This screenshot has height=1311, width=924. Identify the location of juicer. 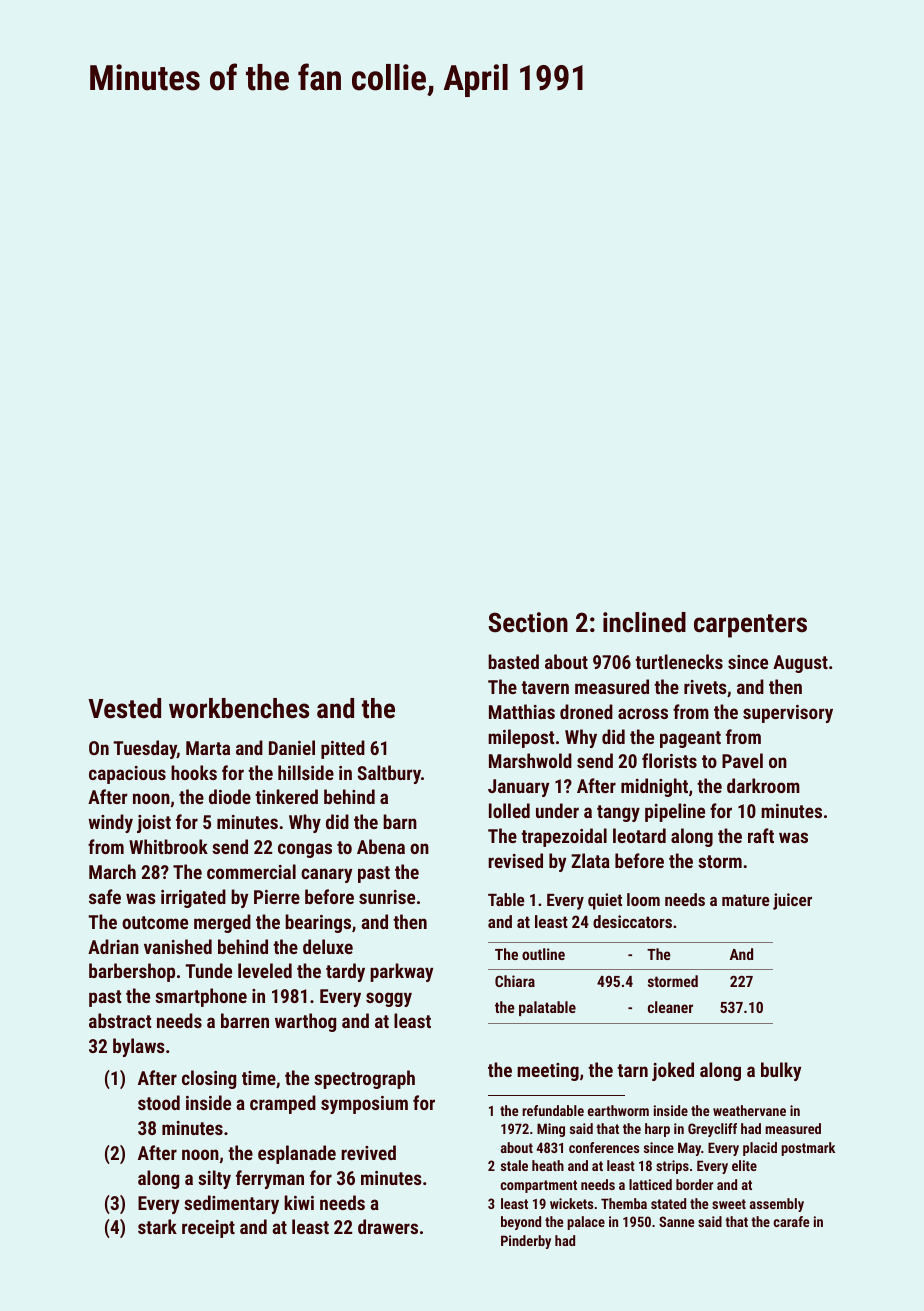
(792, 901).
